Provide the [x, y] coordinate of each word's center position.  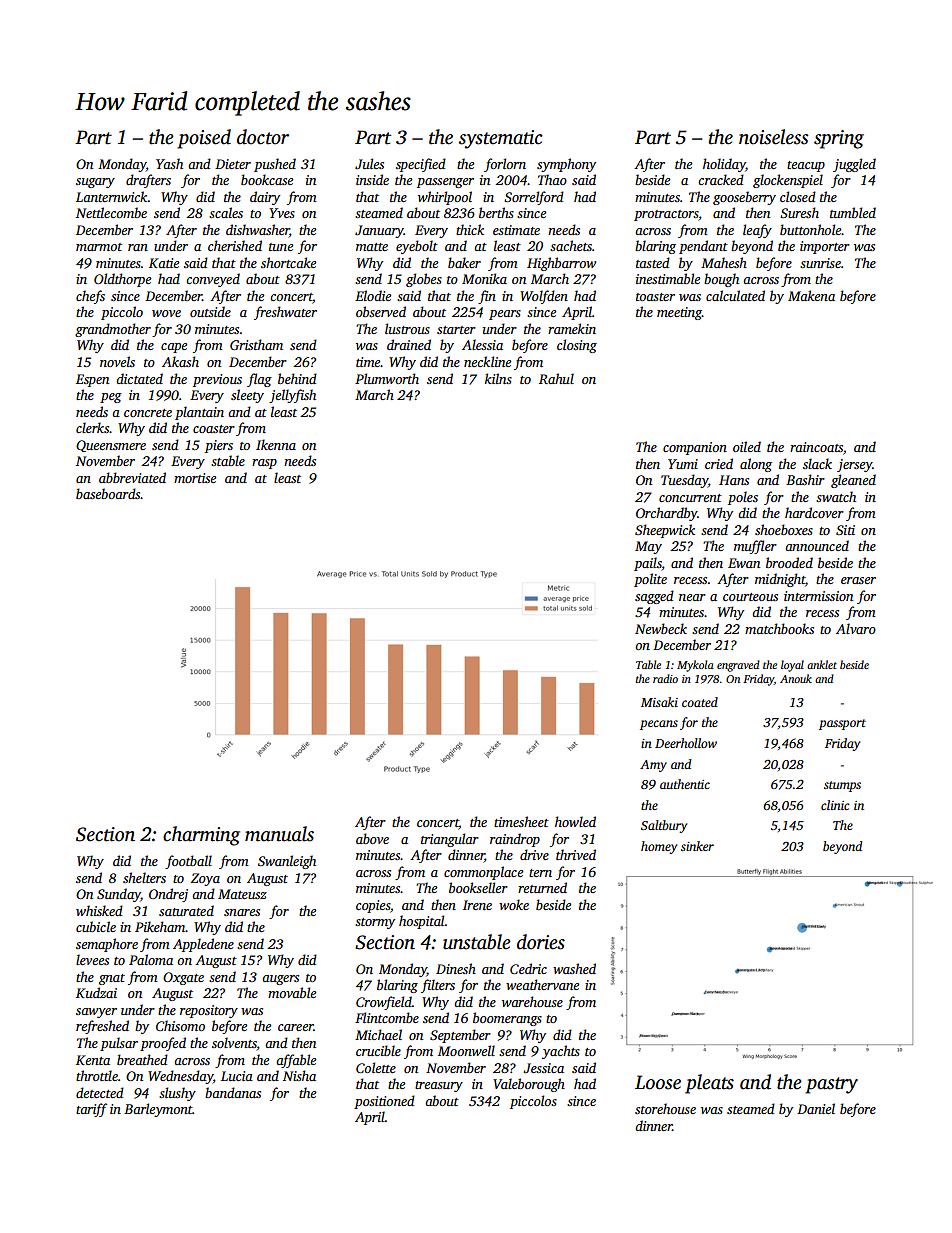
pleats [709, 1084]
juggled [854, 165]
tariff [91, 1110]
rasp [264, 464]
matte [372, 247]
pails [648, 564]
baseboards [108, 493]
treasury [439, 1086]
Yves [282, 213]
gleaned [853, 481]
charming [201, 836]
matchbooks [779, 628]
